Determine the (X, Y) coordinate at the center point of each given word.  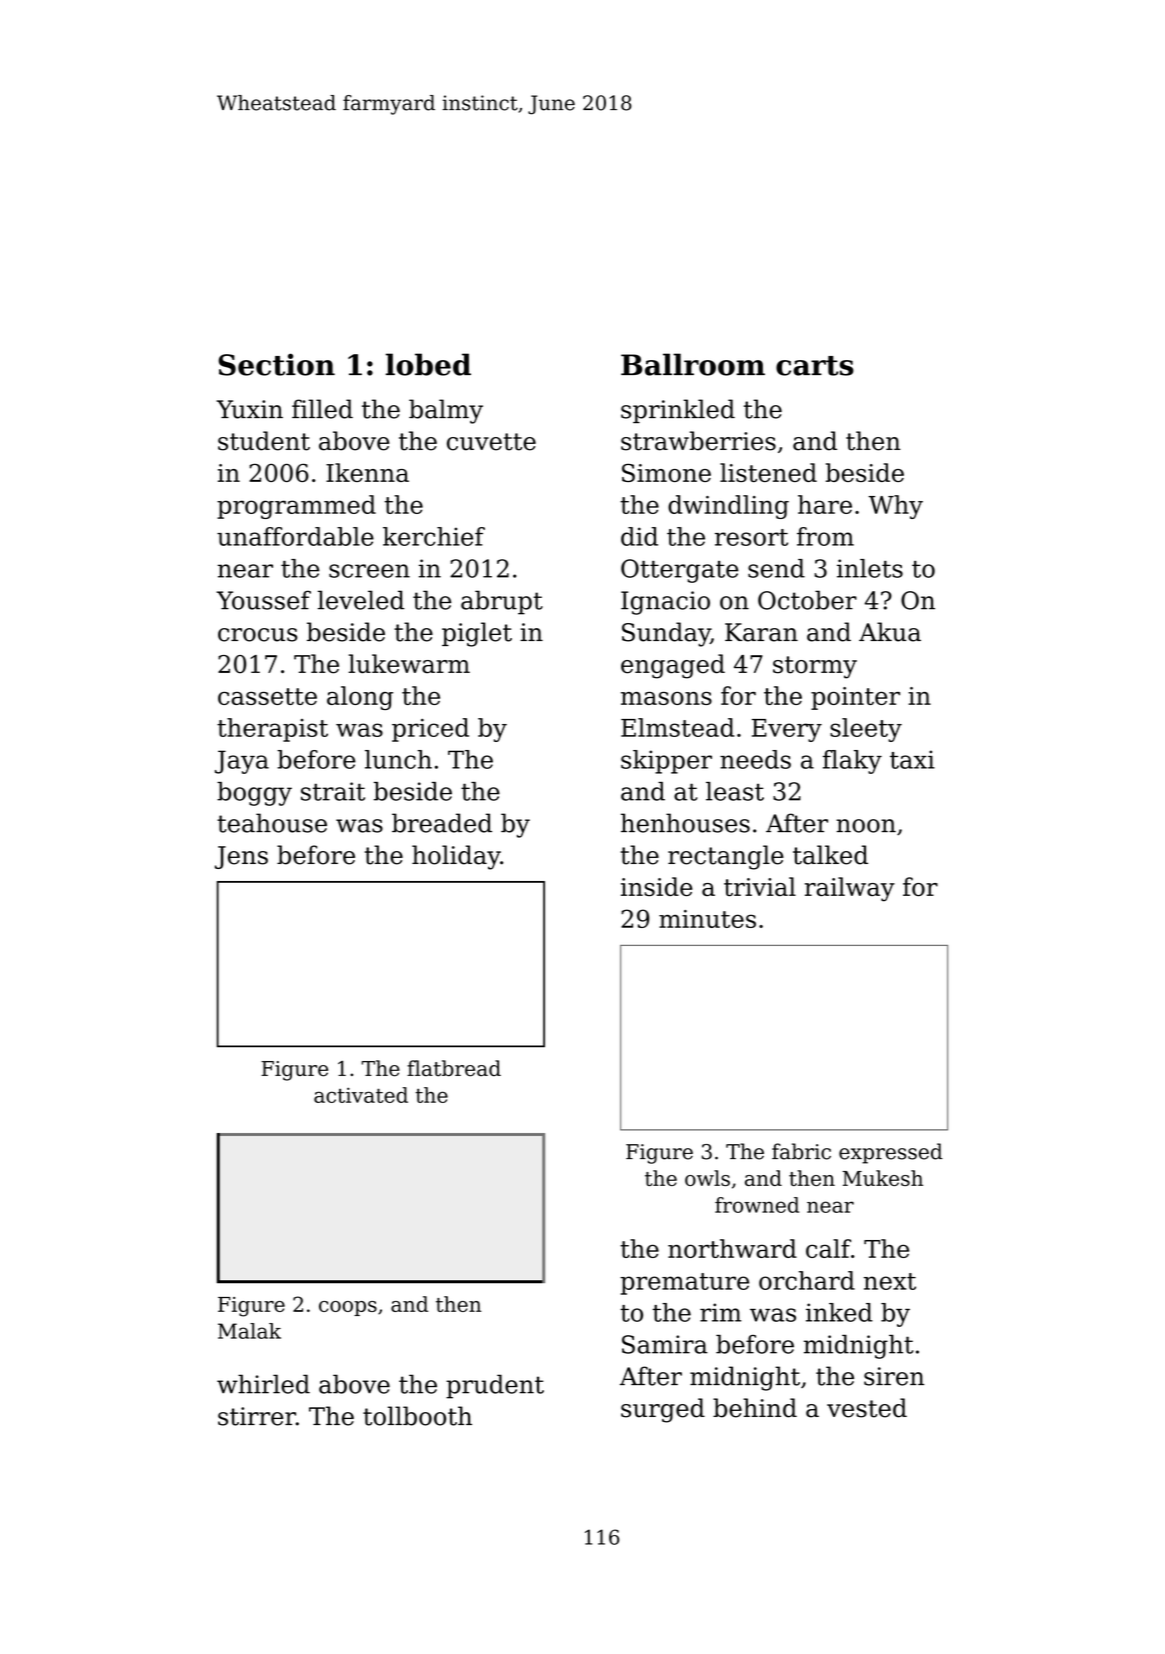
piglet (477, 634)
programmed (296, 507)
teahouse (272, 823)
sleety (866, 730)
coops (348, 1308)
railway (850, 889)
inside (656, 886)
